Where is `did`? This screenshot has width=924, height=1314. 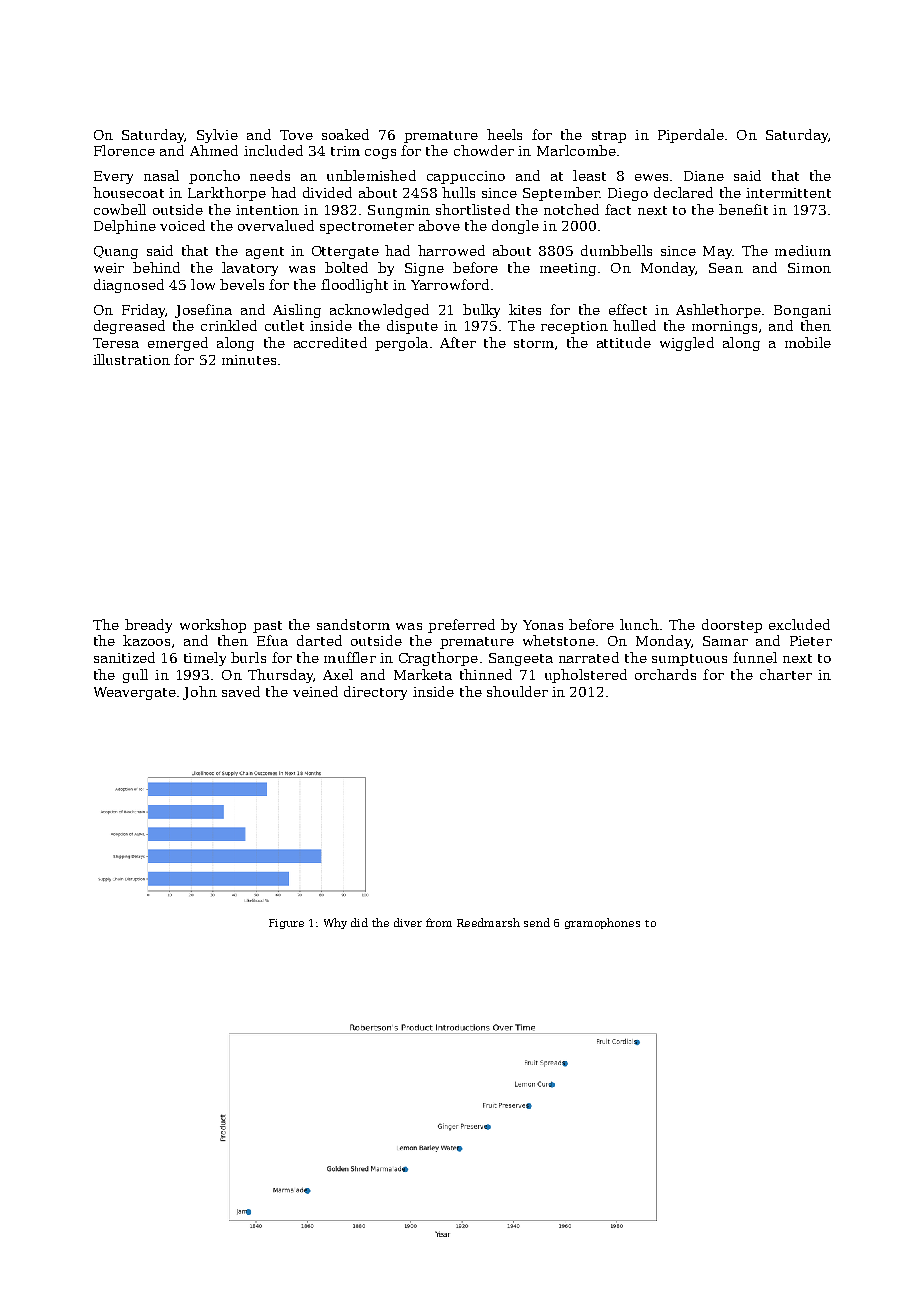
did is located at coordinates (359, 922).
